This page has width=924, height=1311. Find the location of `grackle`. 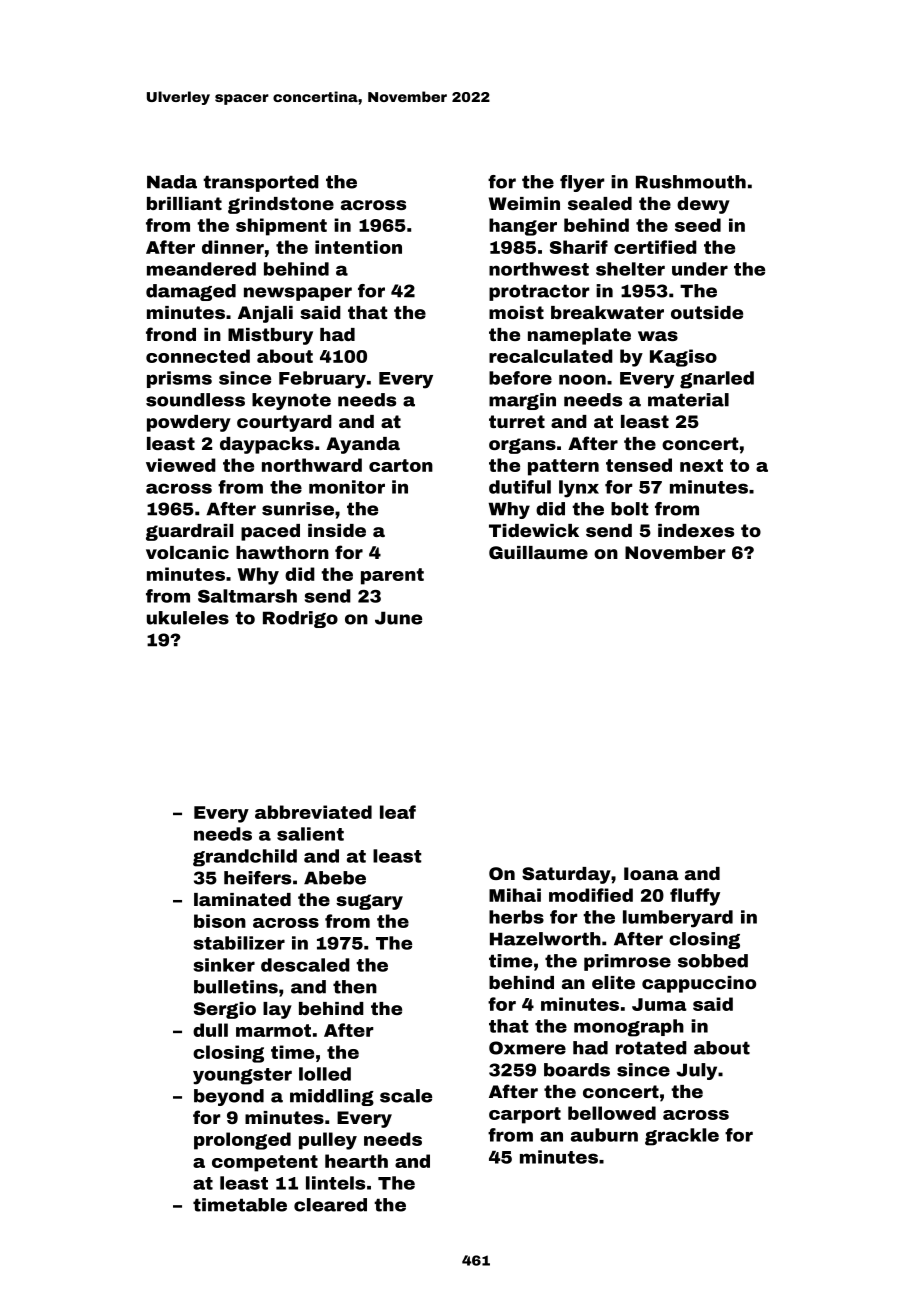

grackle is located at coordinates (682, 1137).
